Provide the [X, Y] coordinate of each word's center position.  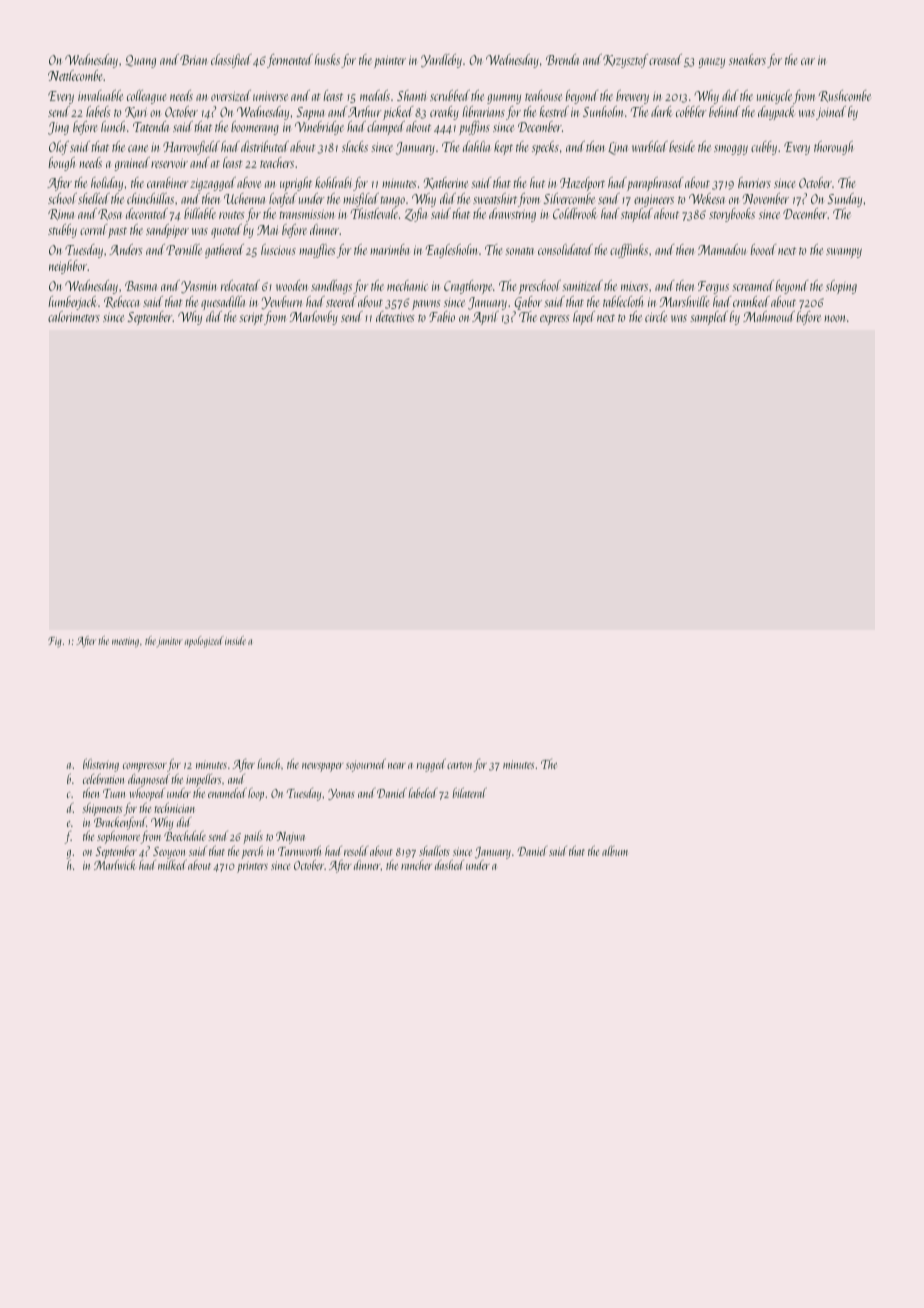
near [397, 766]
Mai [267, 230]
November [766, 198]
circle [656, 316]
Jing [58, 128]
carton [459, 765]
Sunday [844, 200]
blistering [101, 765]
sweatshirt [495, 198]
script [251, 319]
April [485, 318]
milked [172, 864]
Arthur [365, 111]
